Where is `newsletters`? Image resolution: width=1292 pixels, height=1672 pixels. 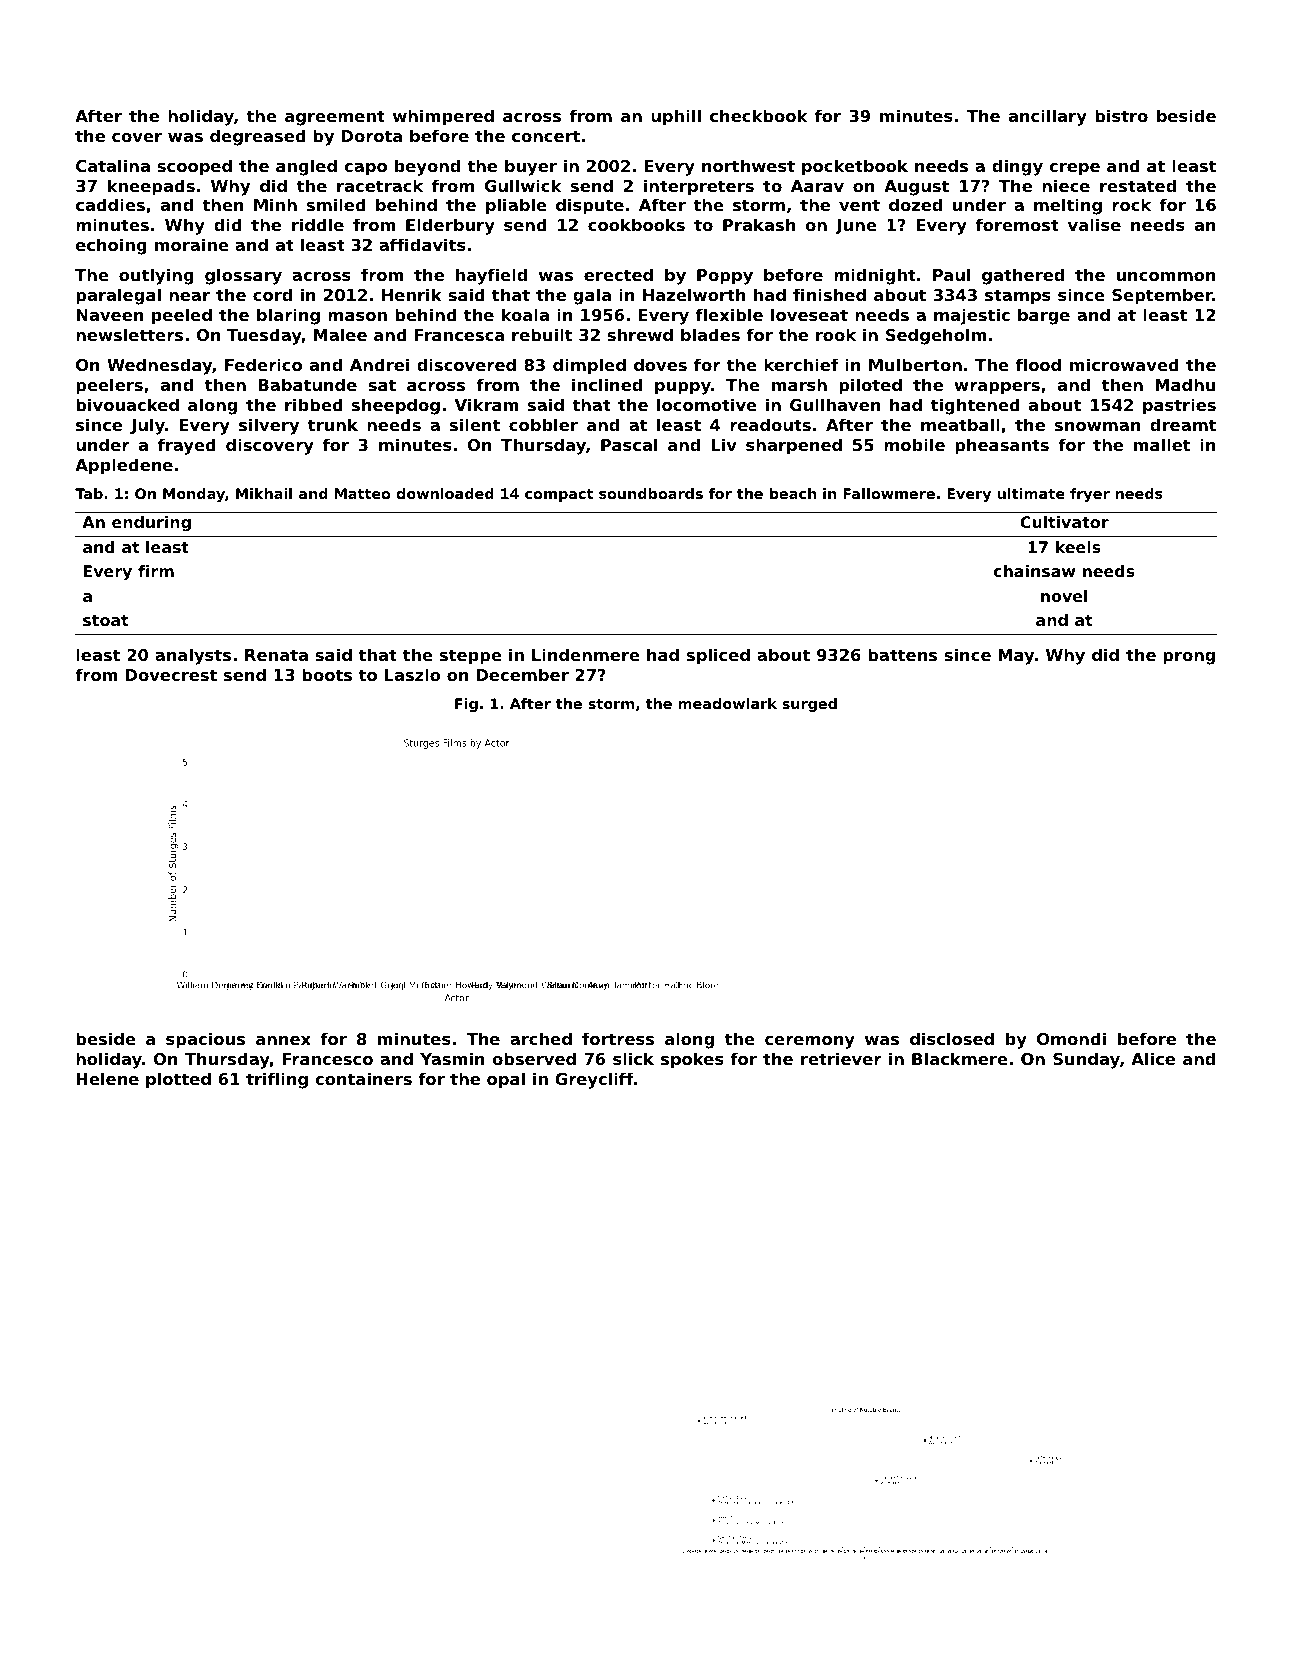
newsletters is located at coordinates (129, 334).
